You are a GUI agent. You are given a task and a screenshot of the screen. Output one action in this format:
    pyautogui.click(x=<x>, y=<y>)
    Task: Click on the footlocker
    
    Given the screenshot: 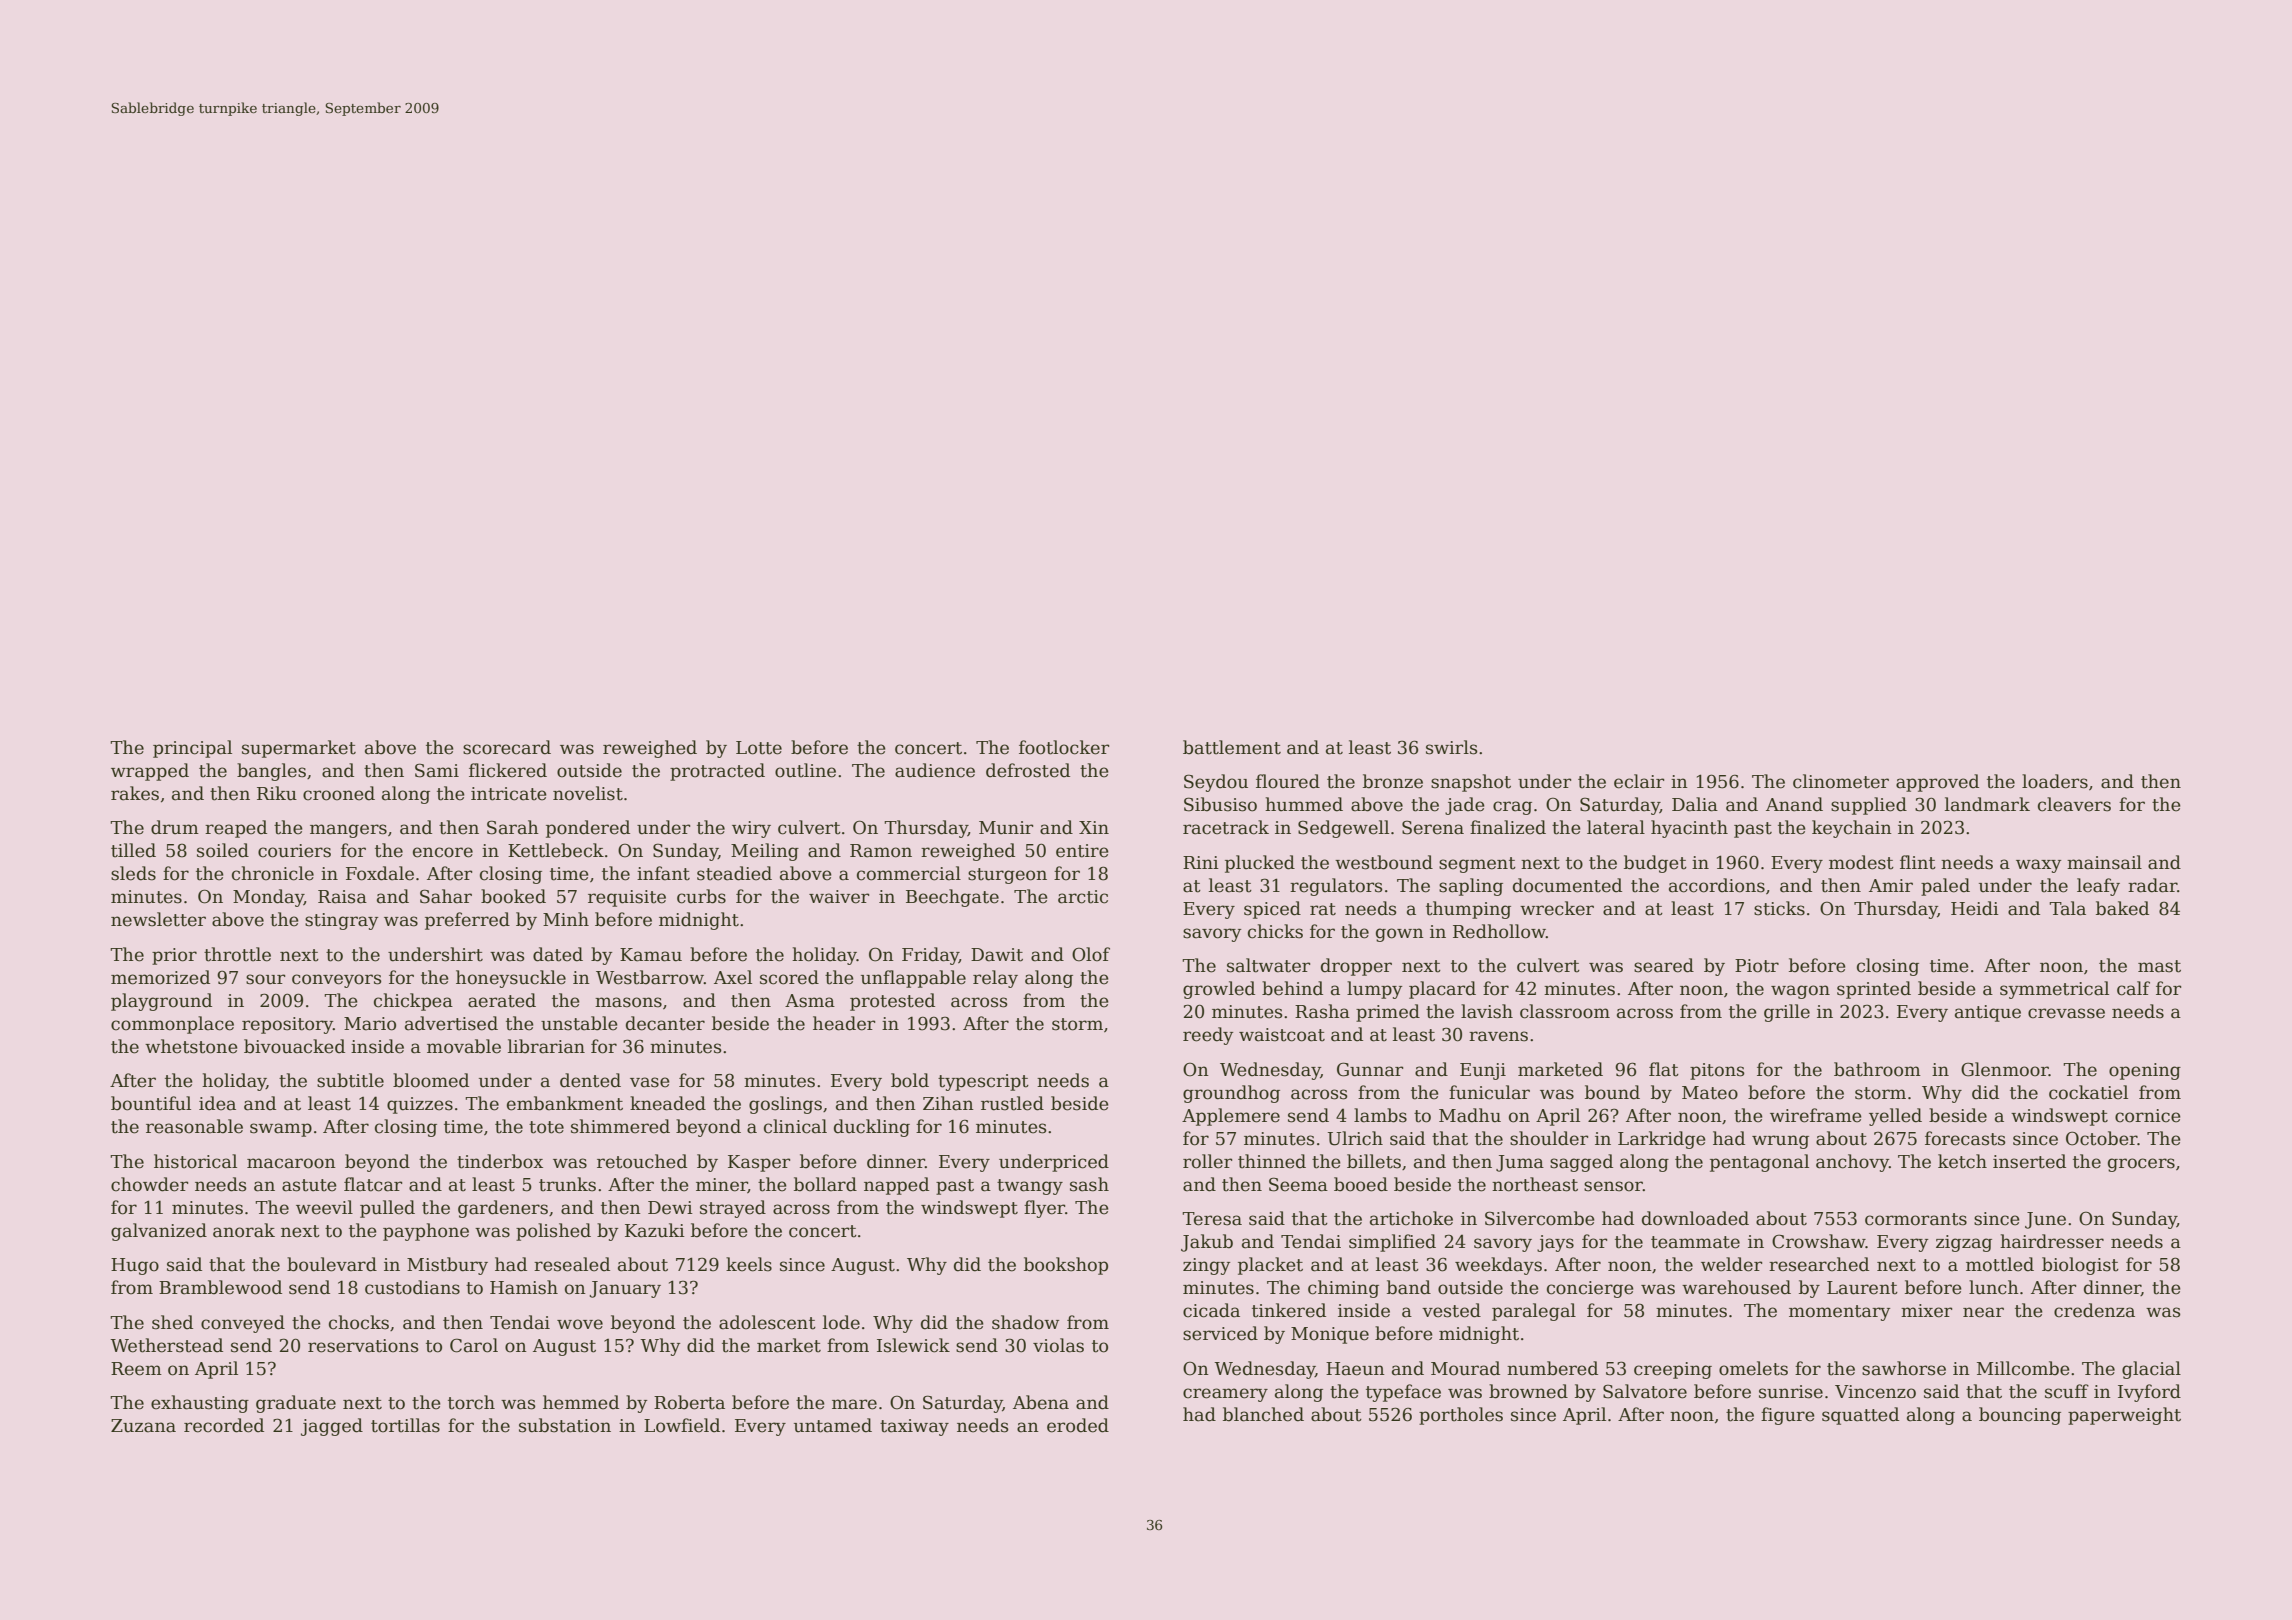 What is the action you would take?
    pyautogui.click(x=1064, y=747)
